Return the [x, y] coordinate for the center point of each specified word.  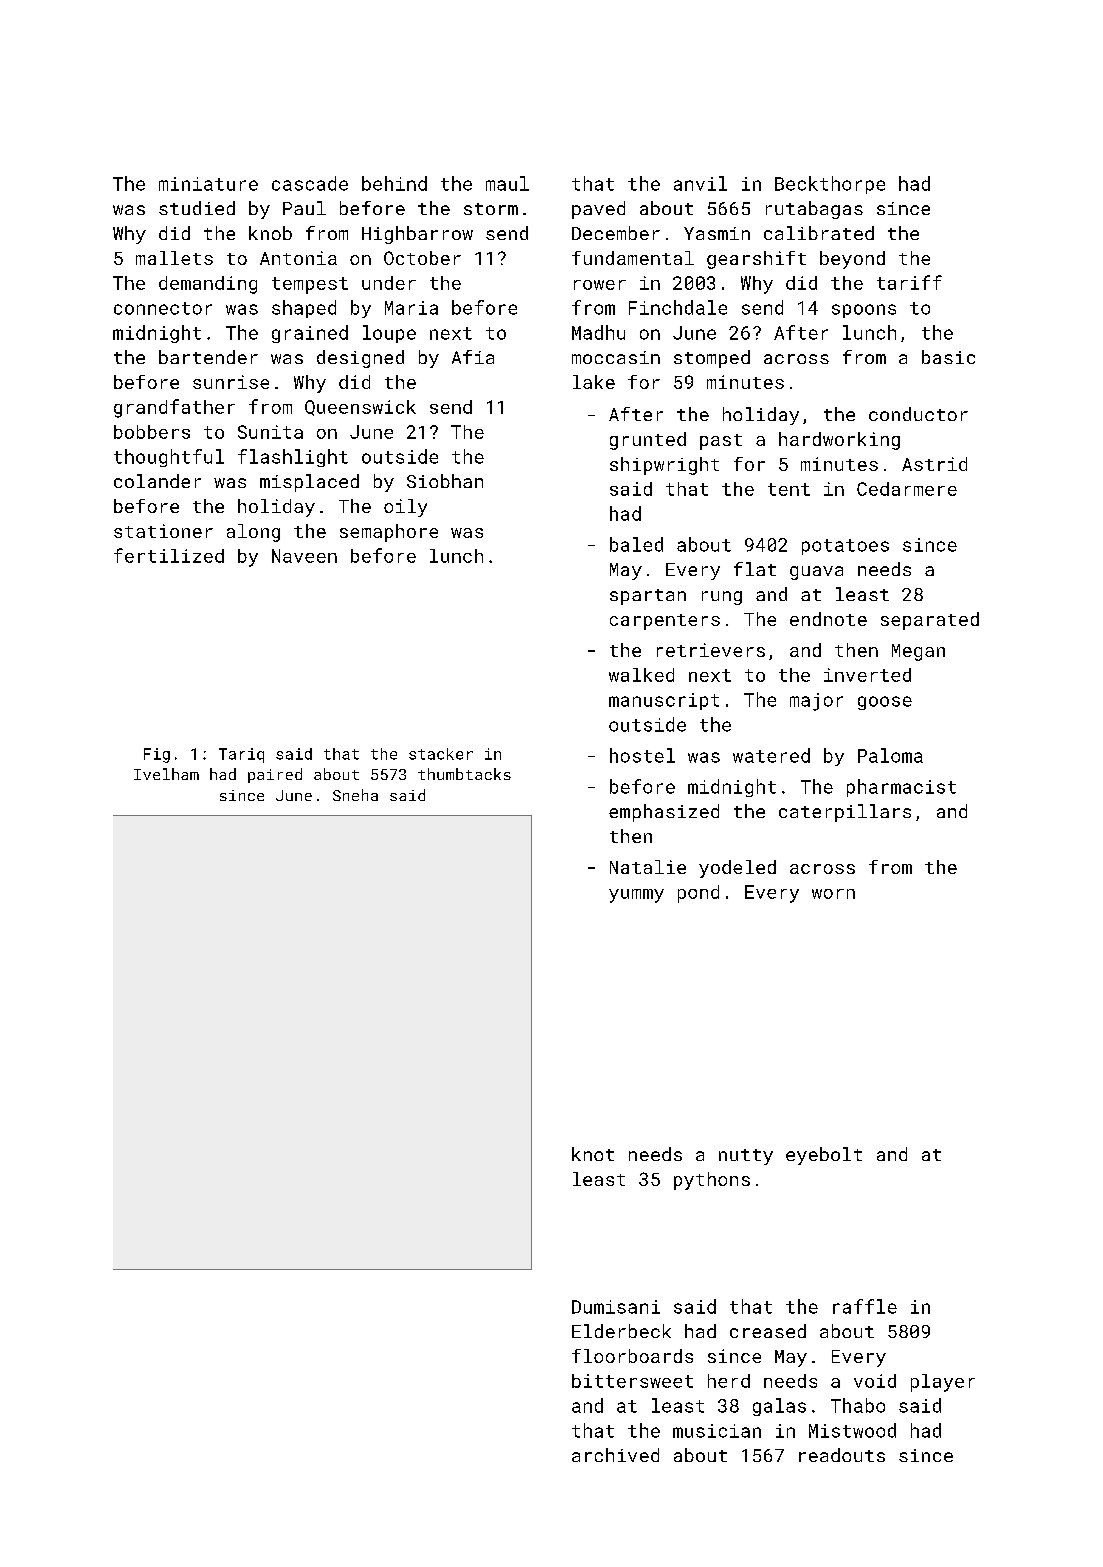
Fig [157, 755]
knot [593, 1154]
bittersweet [632, 1381]
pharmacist [901, 788]
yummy [636, 896]
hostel [642, 755]
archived [615, 1455]
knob [270, 233]
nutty [746, 1157]
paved [598, 210]
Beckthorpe [830, 185]
